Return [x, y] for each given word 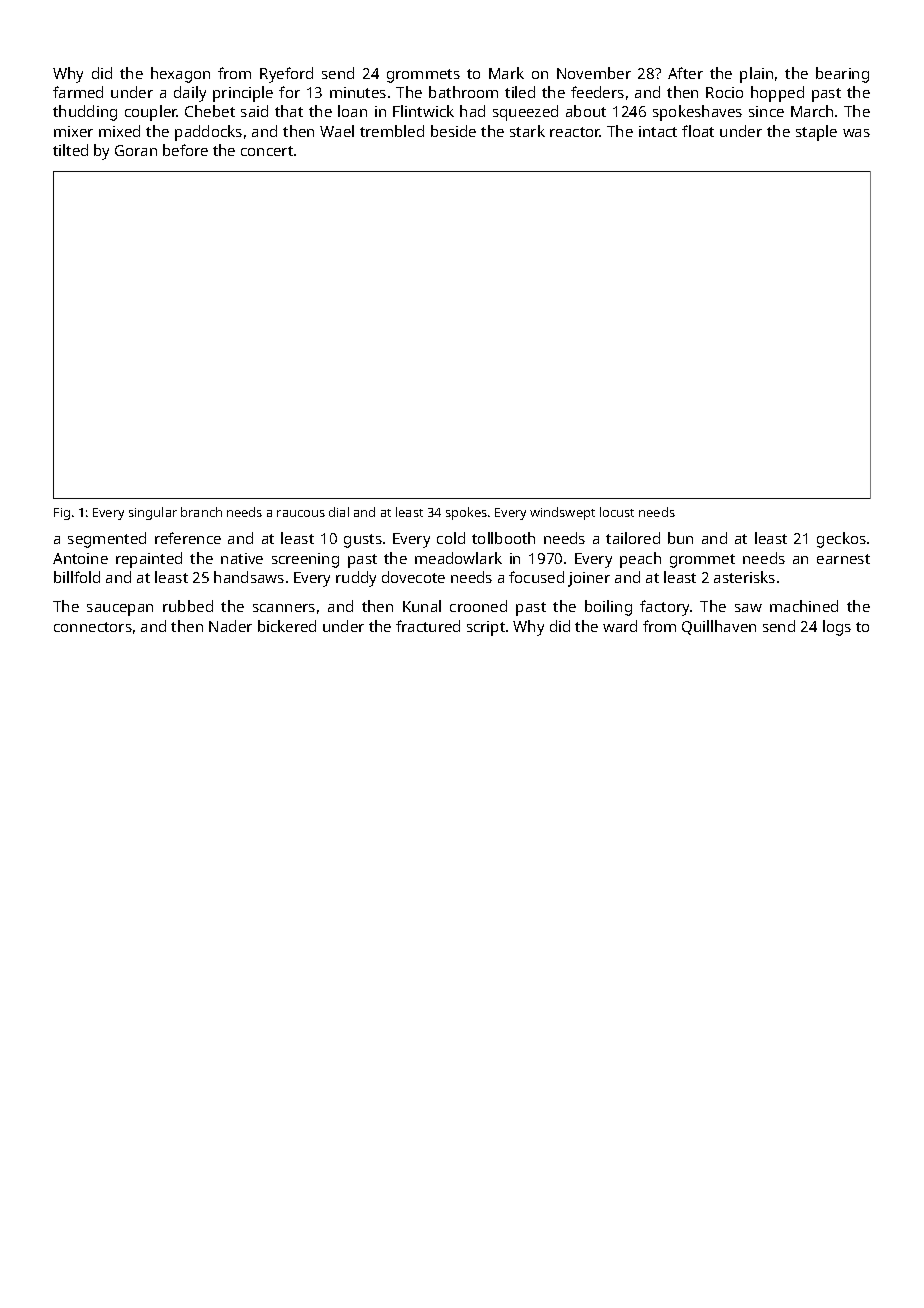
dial [339, 512]
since [766, 111]
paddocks [208, 133]
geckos [841, 540]
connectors [93, 627]
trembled [392, 131]
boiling [608, 608]
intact [658, 131]
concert [267, 151]
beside [453, 131]
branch [201, 512]
